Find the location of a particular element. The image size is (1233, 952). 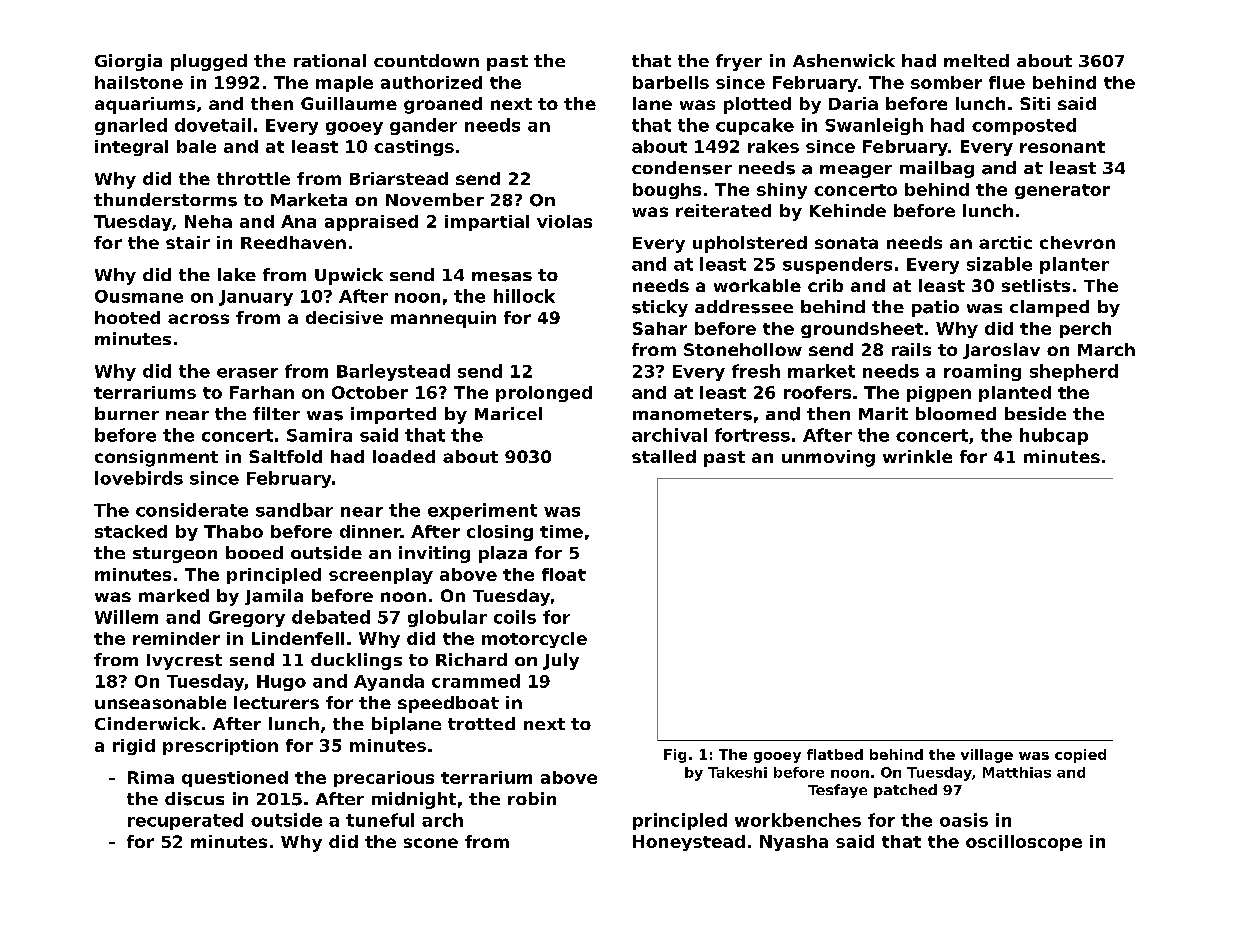

recuperated is located at coordinates (185, 821).
